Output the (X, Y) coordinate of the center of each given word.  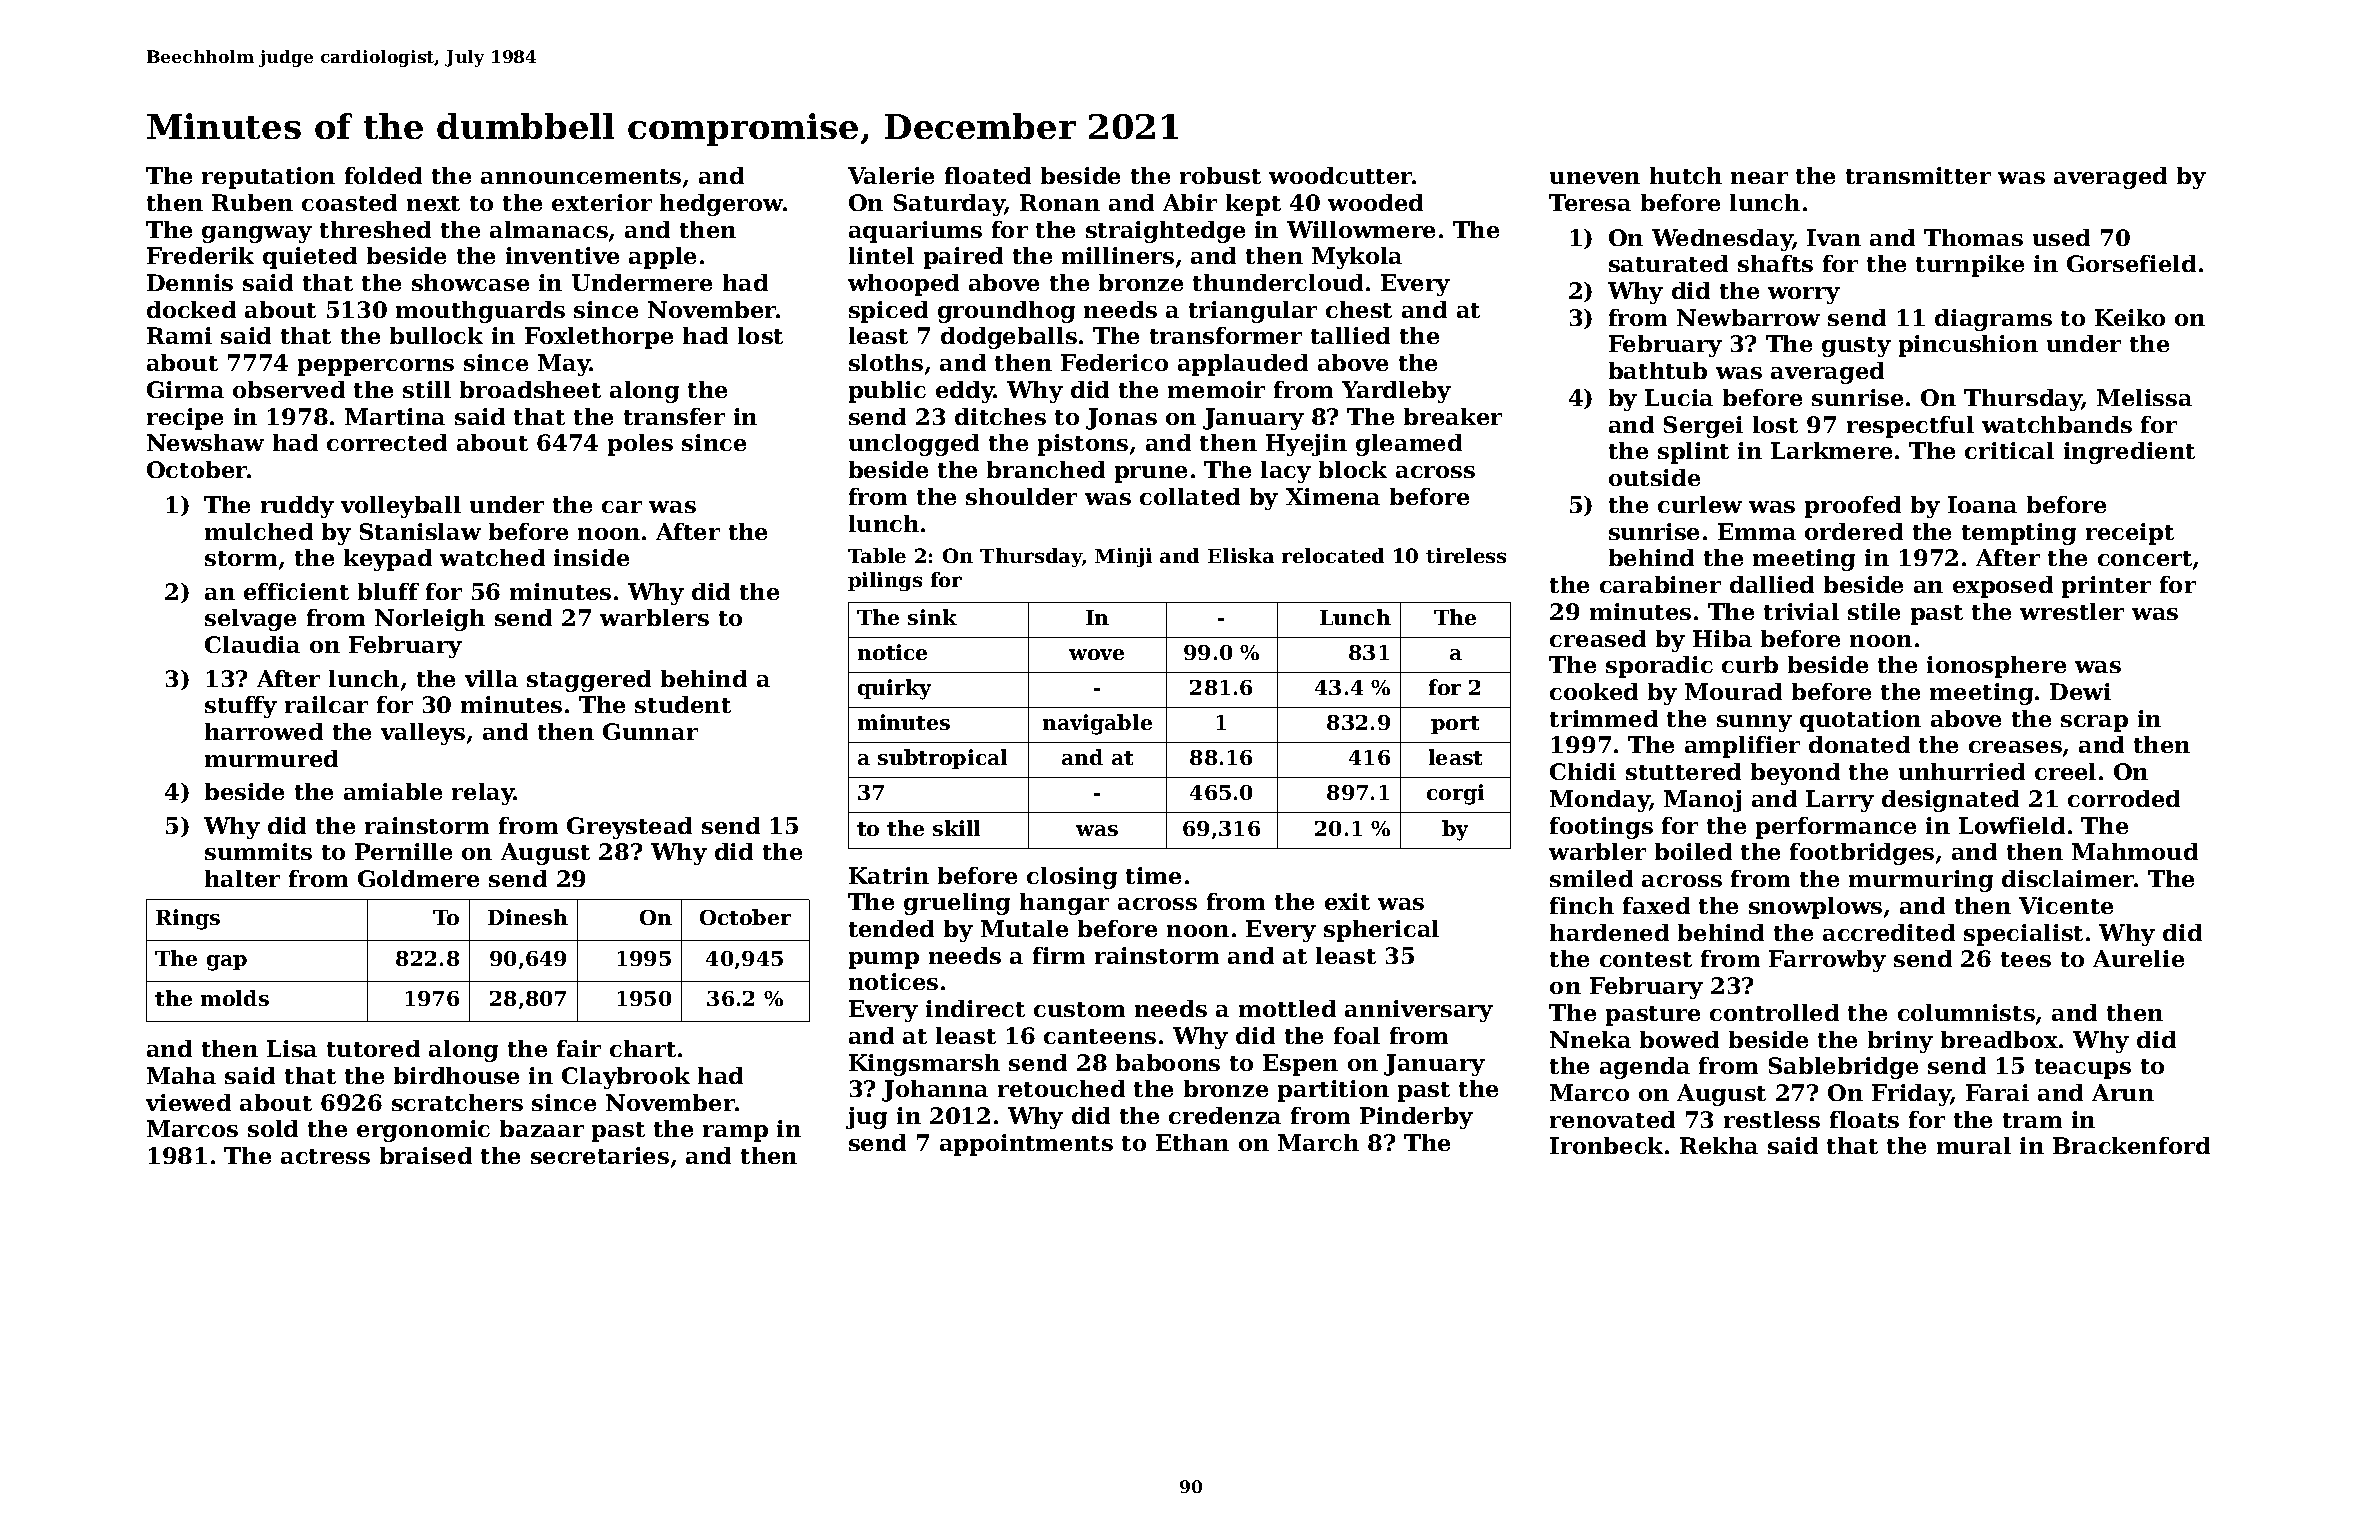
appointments (1026, 1145)
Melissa (2144, 397)
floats (1864, 1119)
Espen (1300, 1065)
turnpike (1970, 266)
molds (235, 998)
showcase (470, 282)
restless (1772, 1119)
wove (1096, 654)
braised (426, 1155)
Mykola (1357, 258)
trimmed (1604, 718)
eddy (965, 392)
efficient (296, 591)
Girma (185, 389)
